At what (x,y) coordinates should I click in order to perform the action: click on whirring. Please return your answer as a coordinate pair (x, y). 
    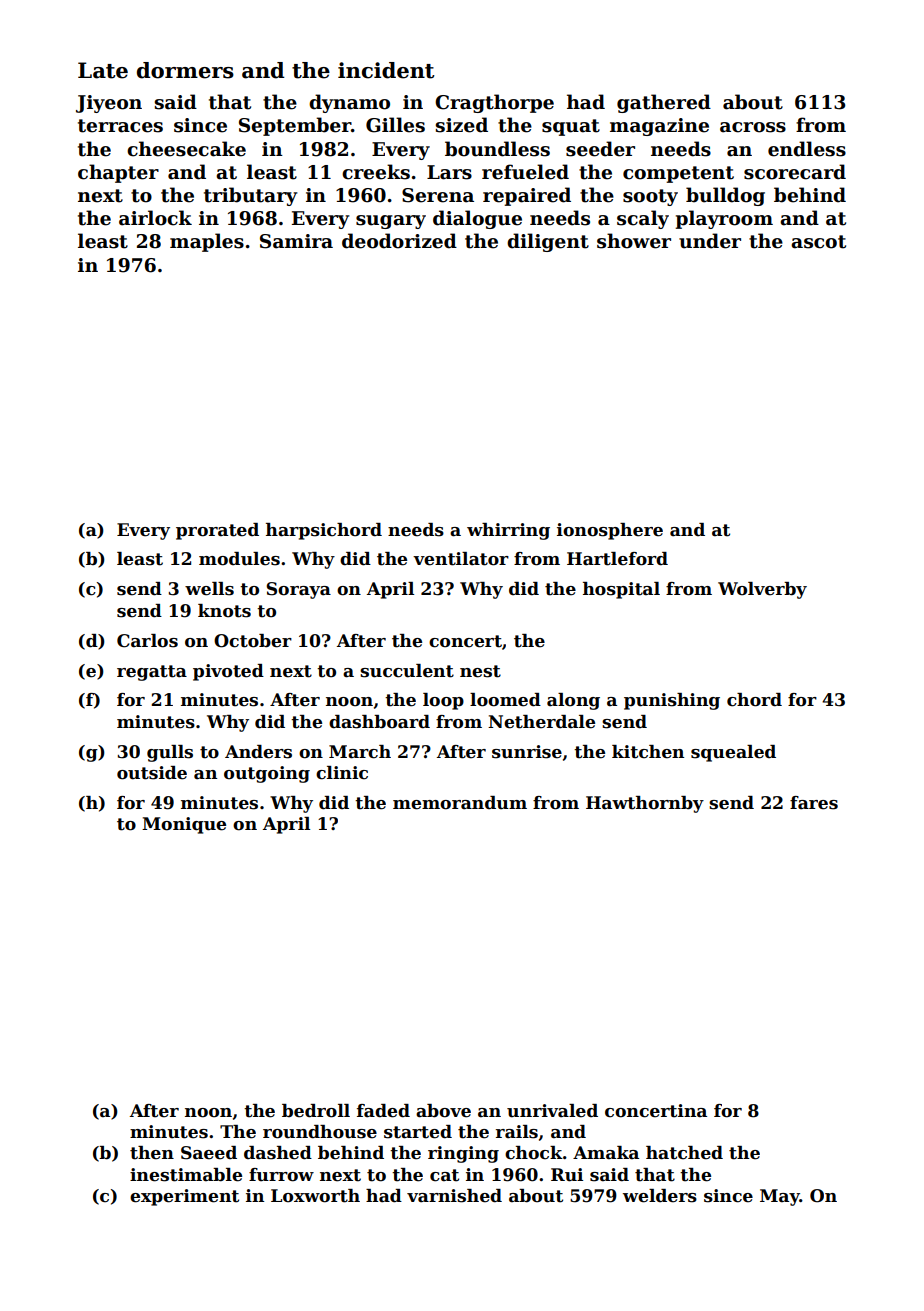
    Looking at the image, I should click on (508, 531).
